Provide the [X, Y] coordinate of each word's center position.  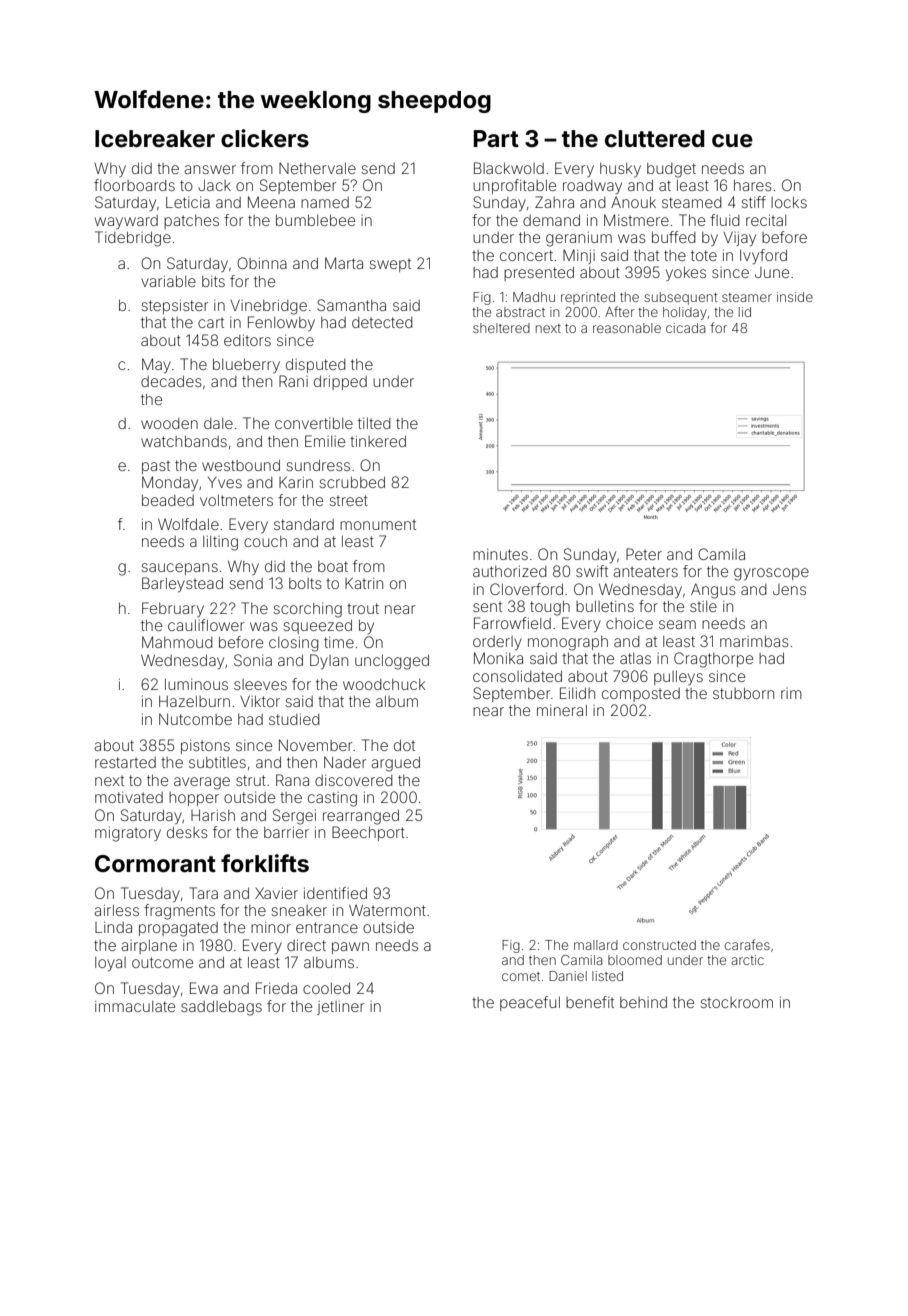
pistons [205, 747]
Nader [345, 762]
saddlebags [221, 1008]
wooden [169, 423]
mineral [562, 710]
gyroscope [771, 574]
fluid [725, 220]
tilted [374, 423]
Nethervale [317, 168]
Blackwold [509, 168]
